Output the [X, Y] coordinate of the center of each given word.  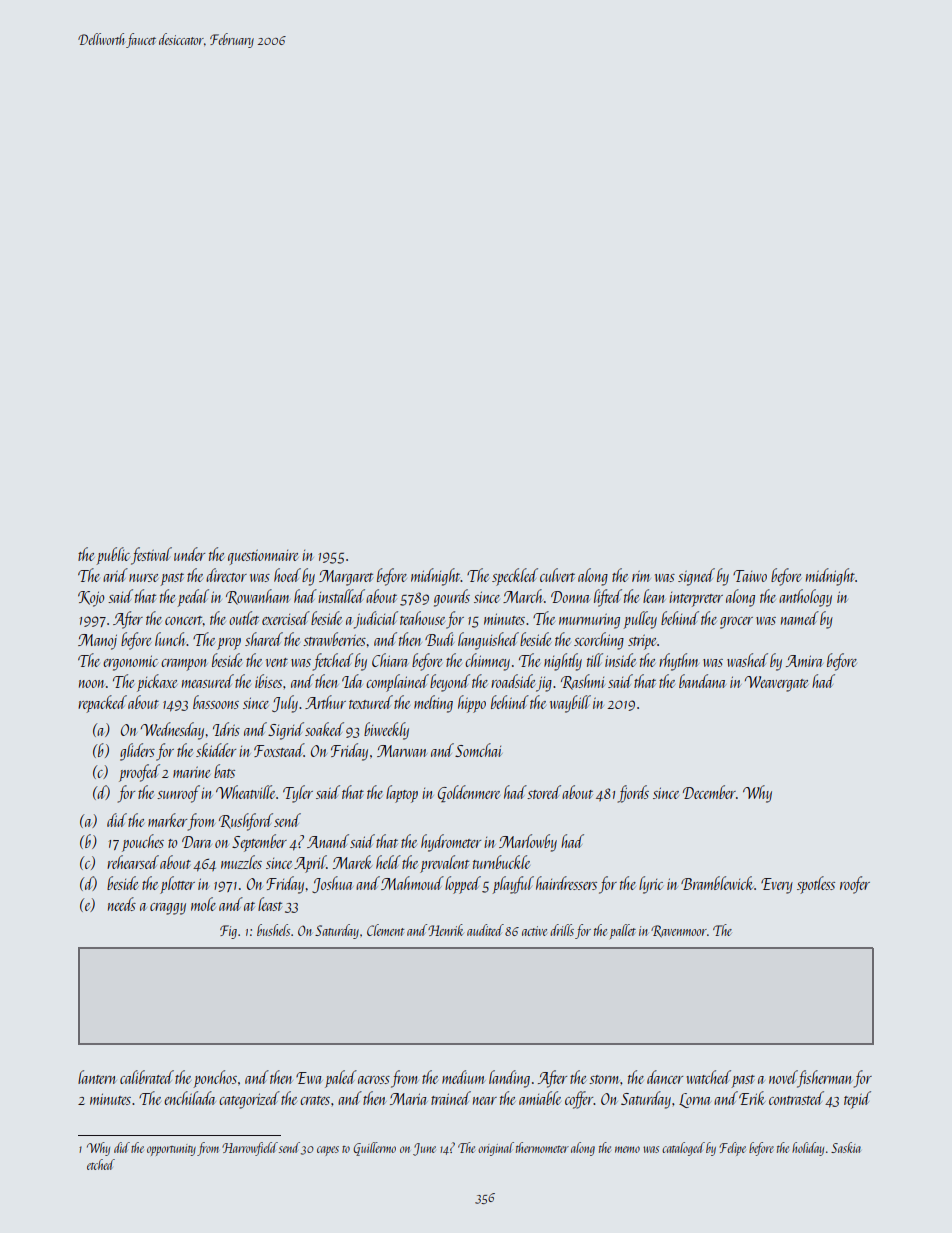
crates [315, 1100]
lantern [96, 1077]
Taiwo [750, 576]
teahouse [422, 618]
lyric [651, 885]
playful [513, 885]
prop [229, 644]
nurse [143, 578]
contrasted [796, 1098]
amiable [540, 1098]
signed [696, 577]
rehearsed [133, 862]
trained [451, 1098]
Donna [570, 597]
